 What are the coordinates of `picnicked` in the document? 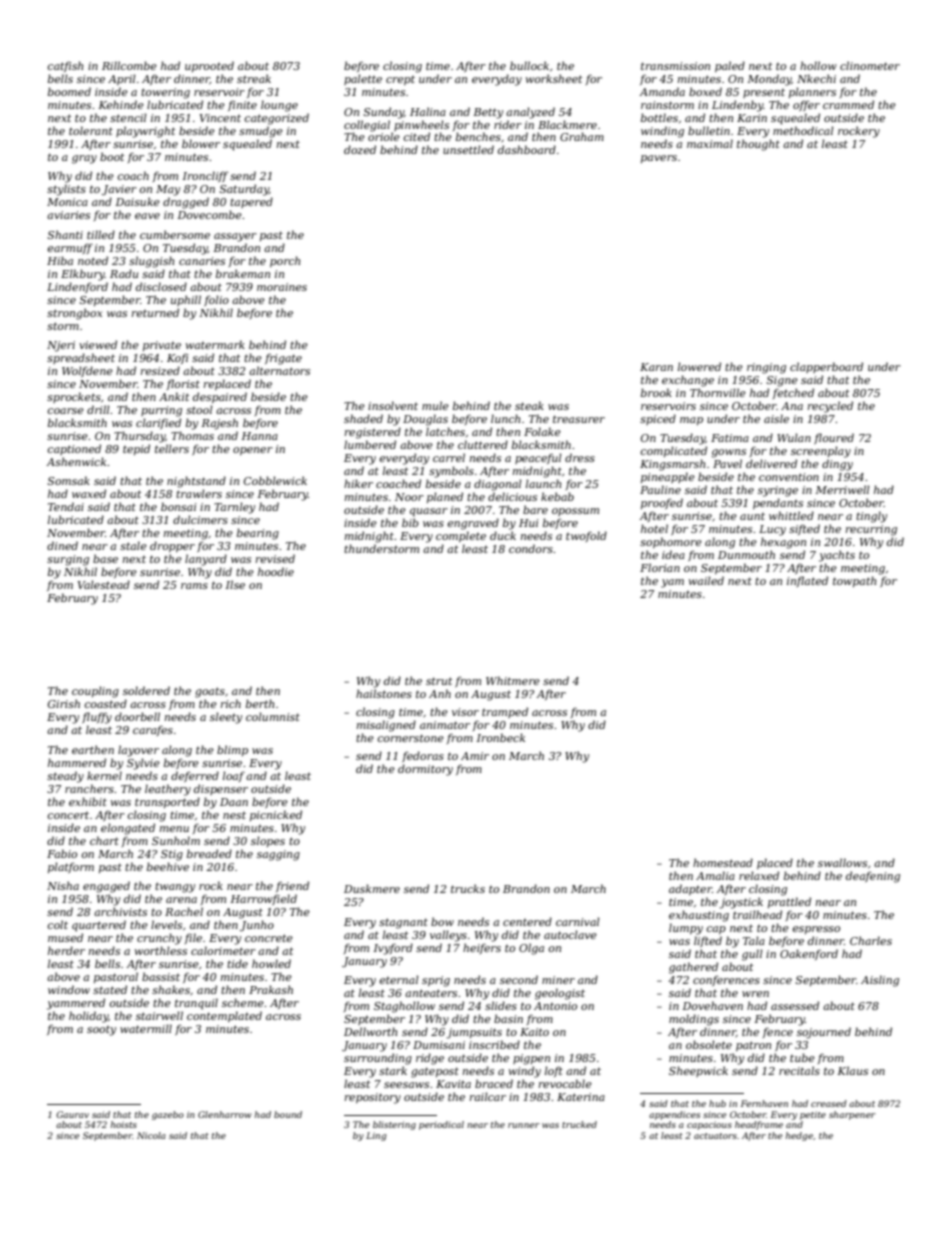 It's located at (276, 815).
